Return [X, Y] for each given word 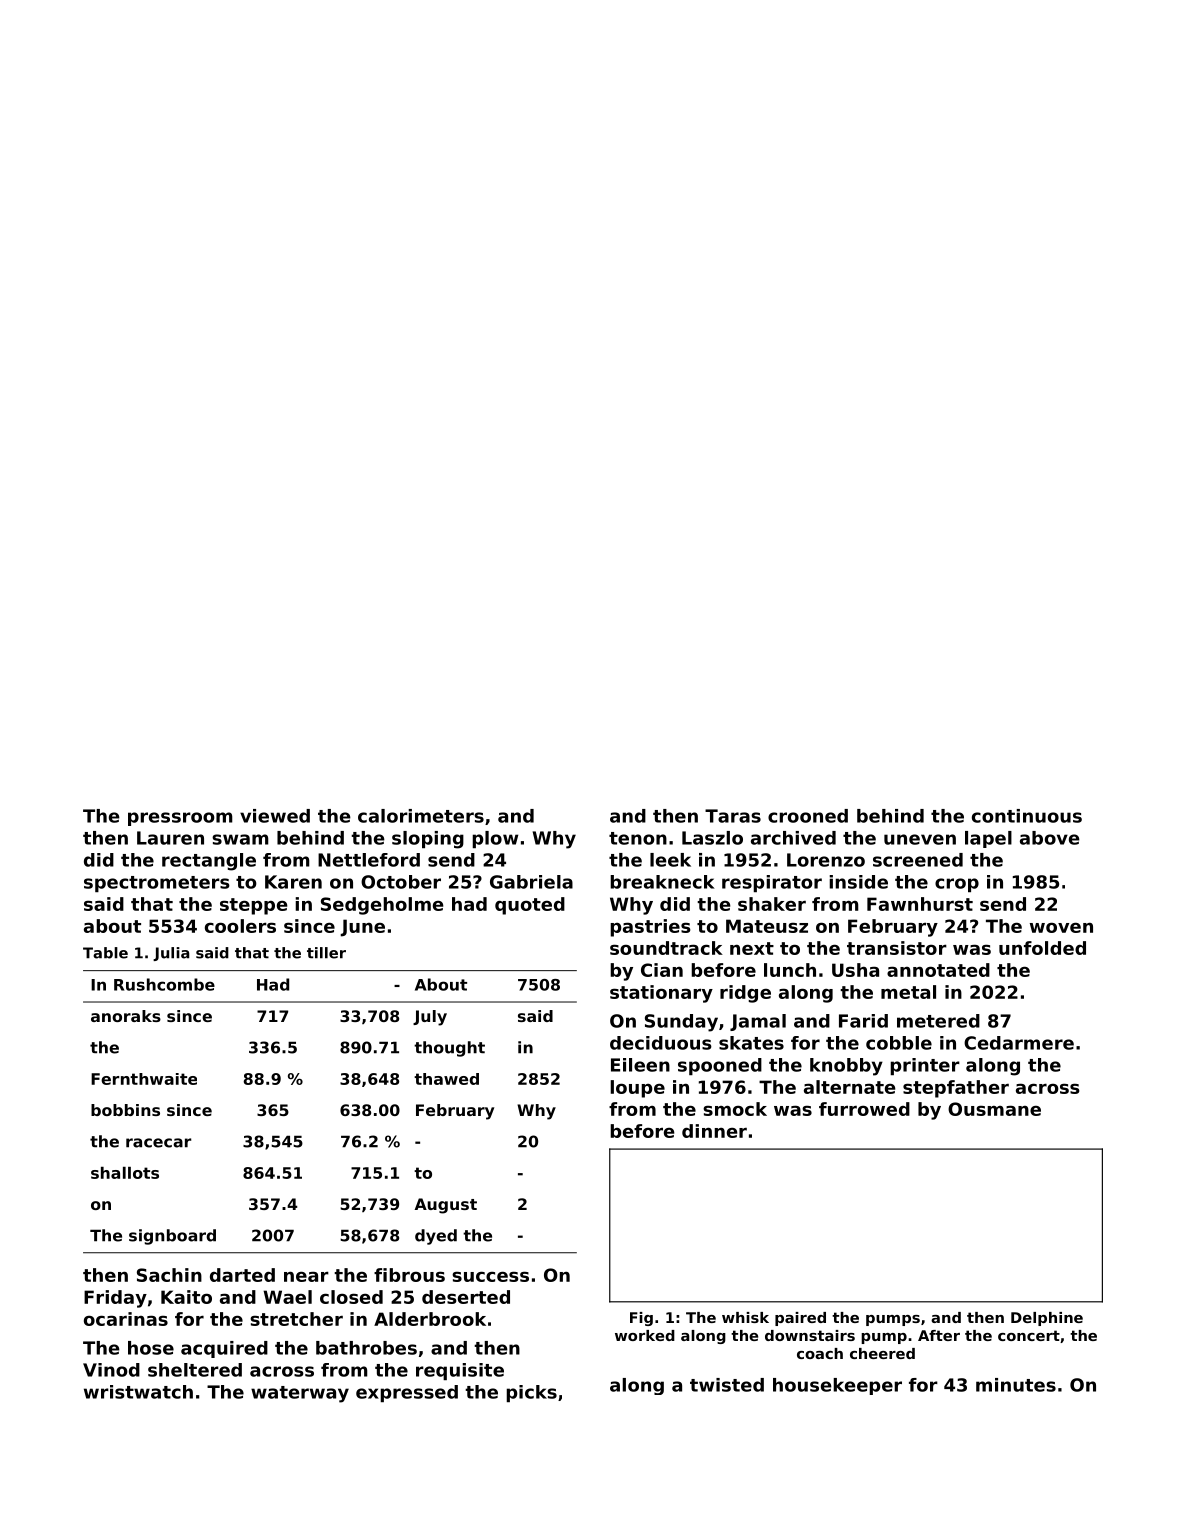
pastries [650, 928]
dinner [714, 1131]
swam [240, 839]
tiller [326, 953]
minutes [1016, 1385]
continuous [1027, 816]
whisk [745, 1317]
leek [670, 860]
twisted [727, 1385]
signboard [172, 1237]
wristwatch [138, 1392]
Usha [855, 970]
